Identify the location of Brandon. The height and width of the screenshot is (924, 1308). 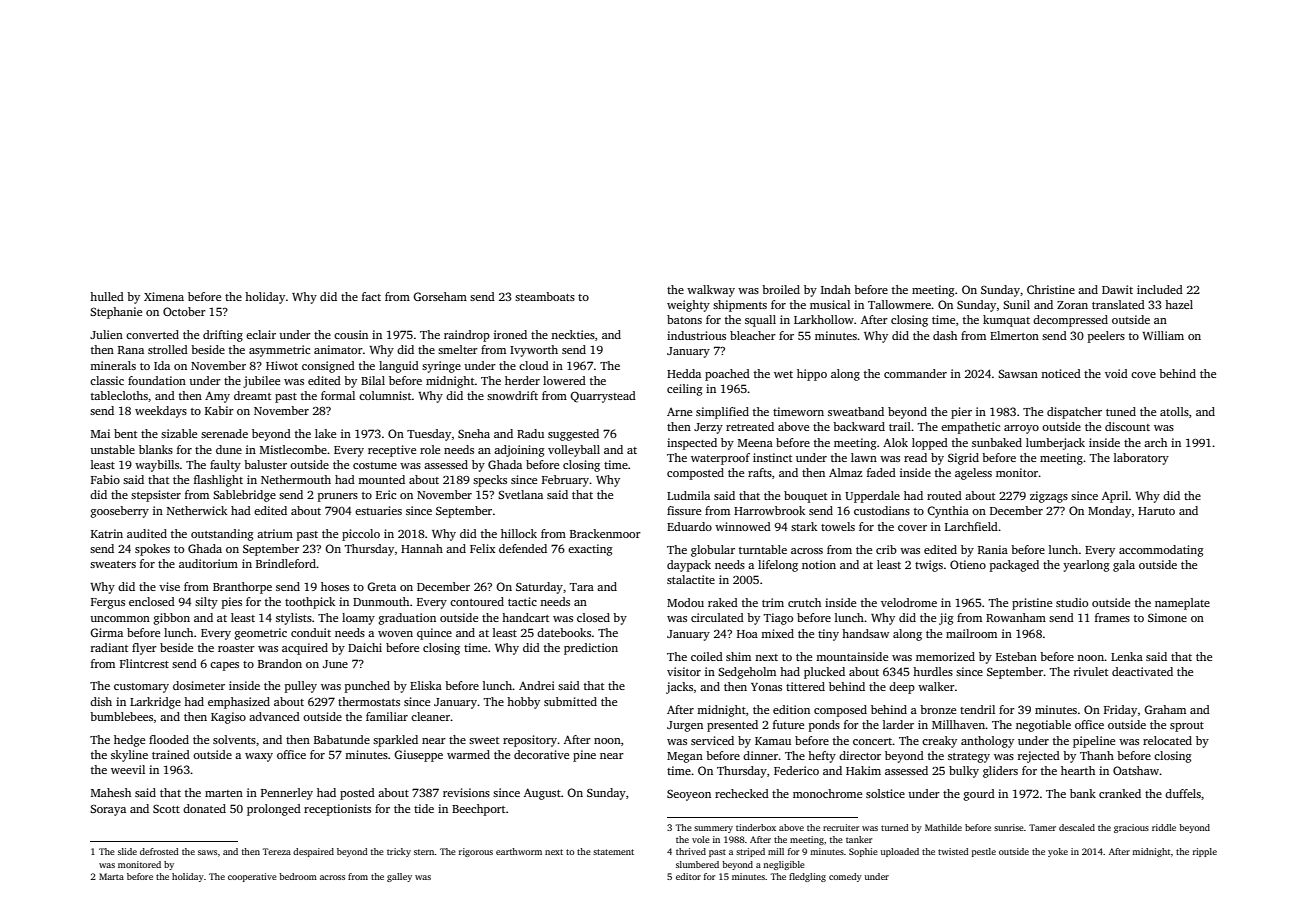
(280, 663).
